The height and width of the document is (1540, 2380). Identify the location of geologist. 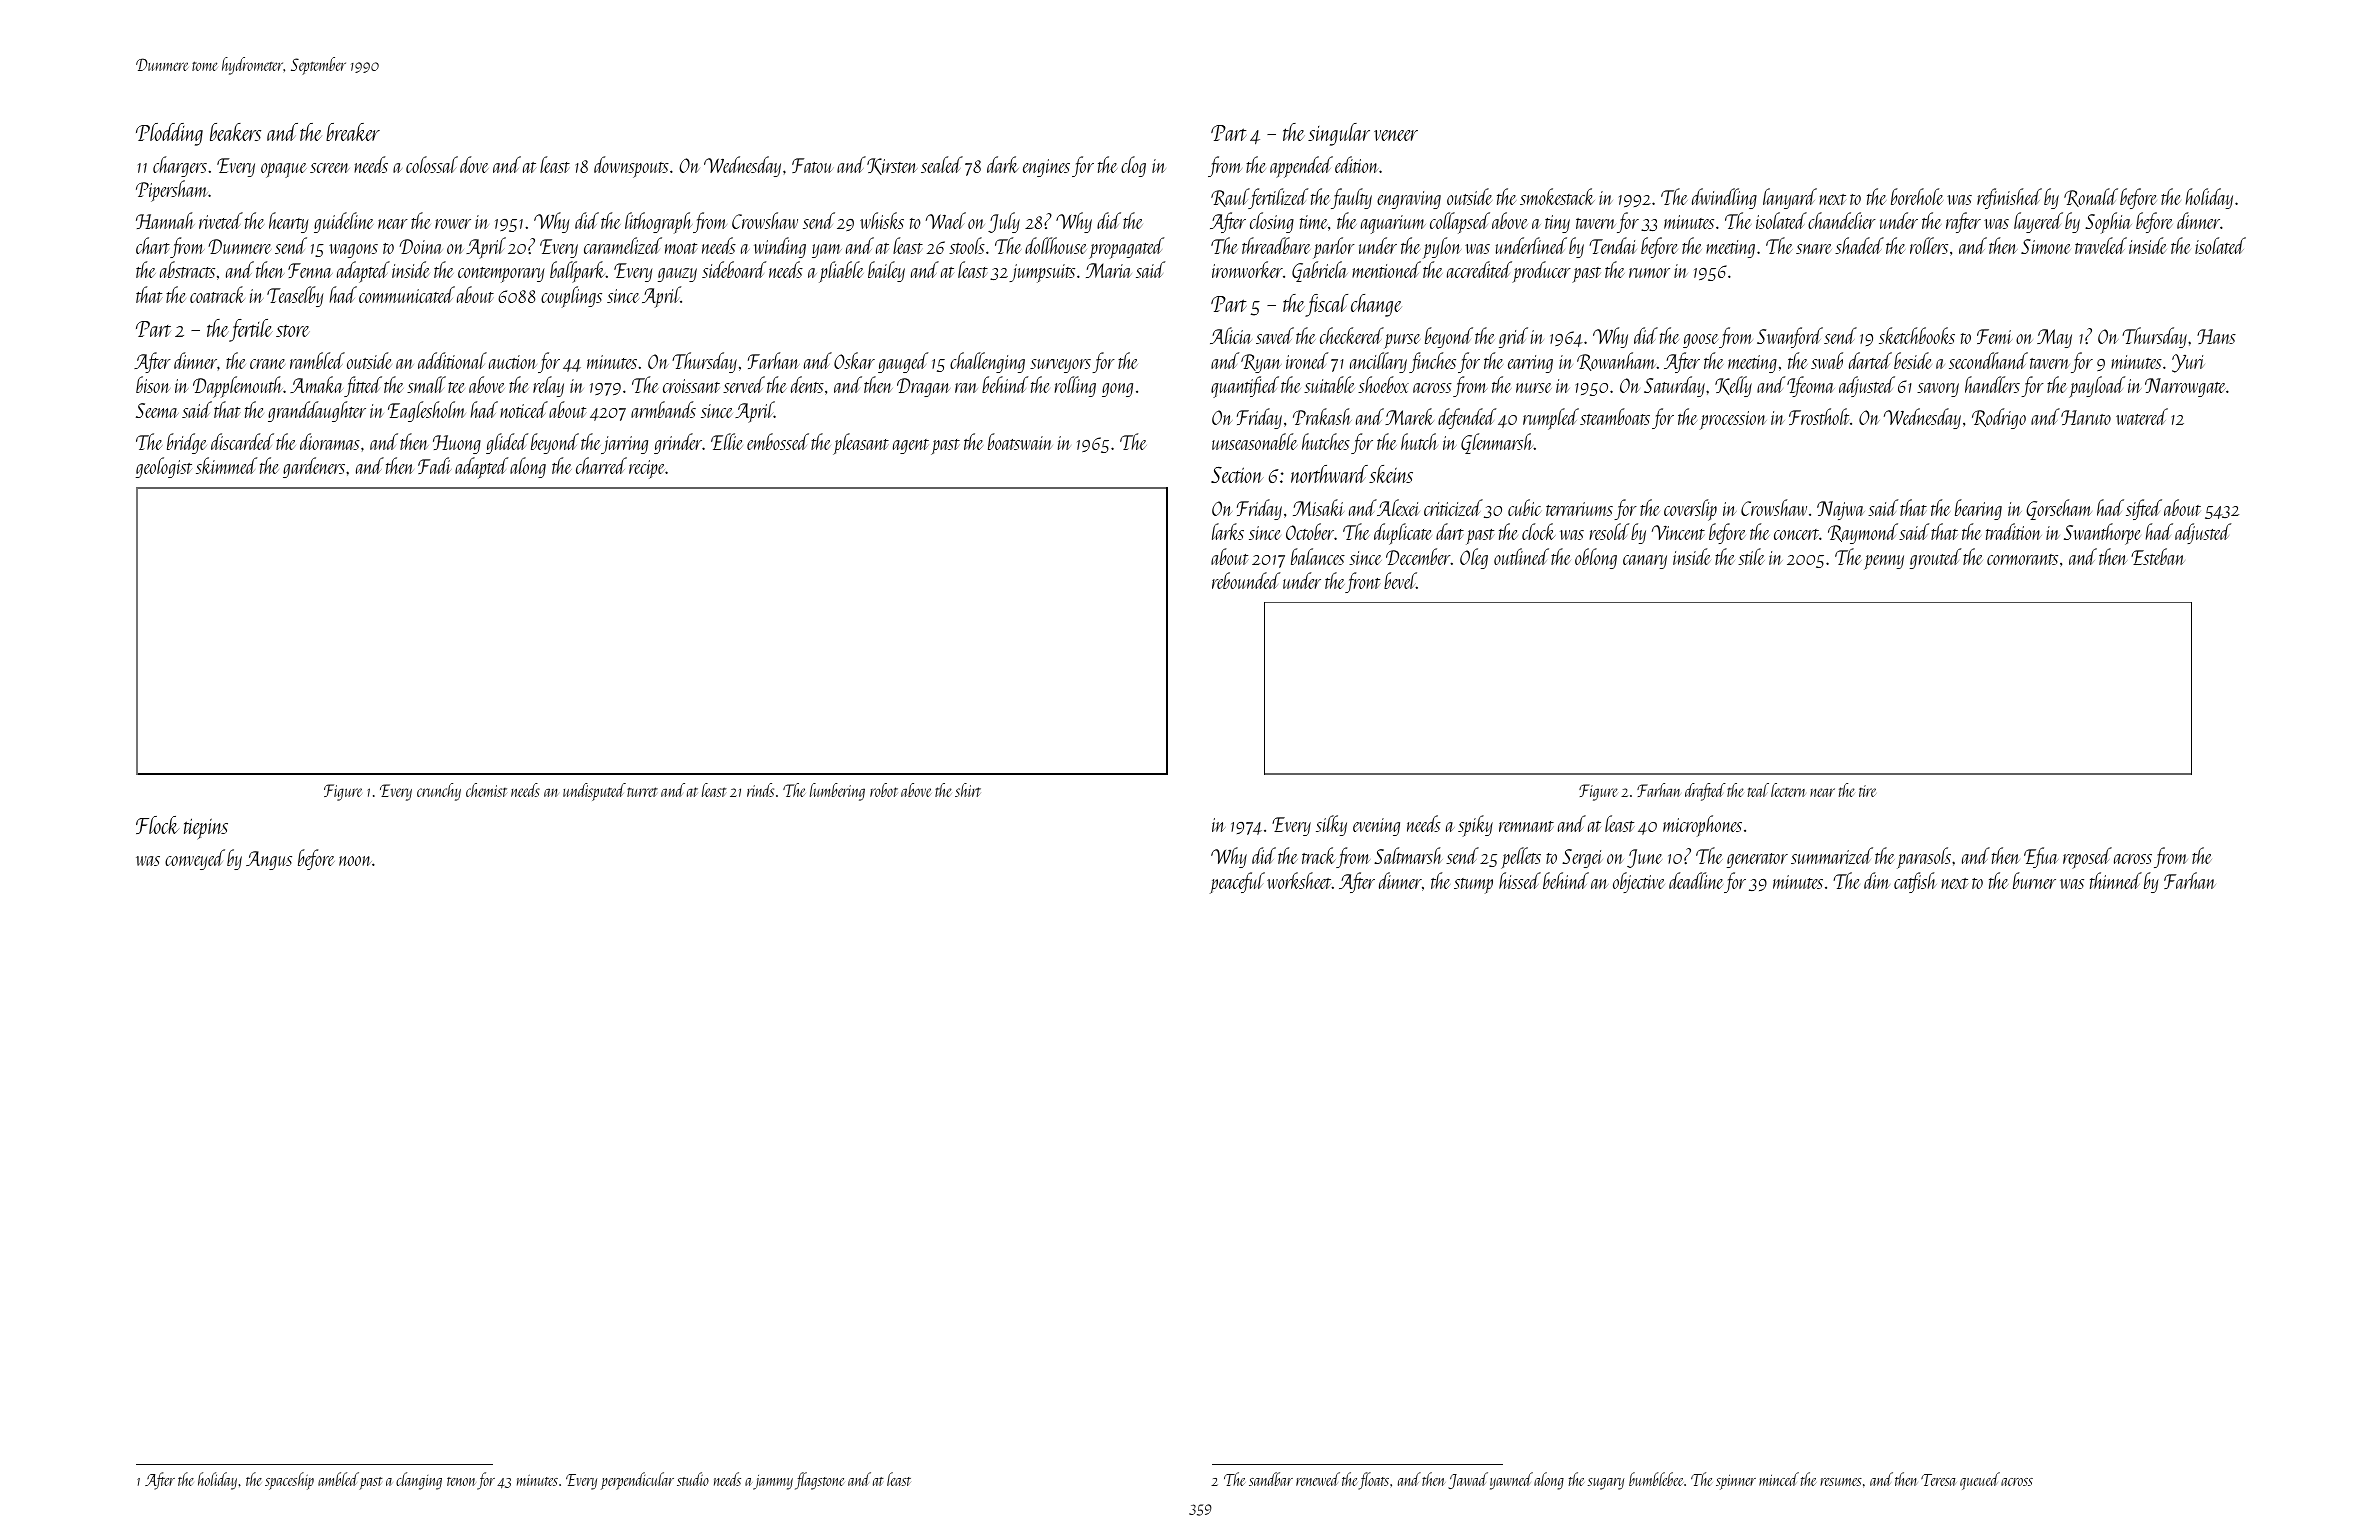
(164, 467).
